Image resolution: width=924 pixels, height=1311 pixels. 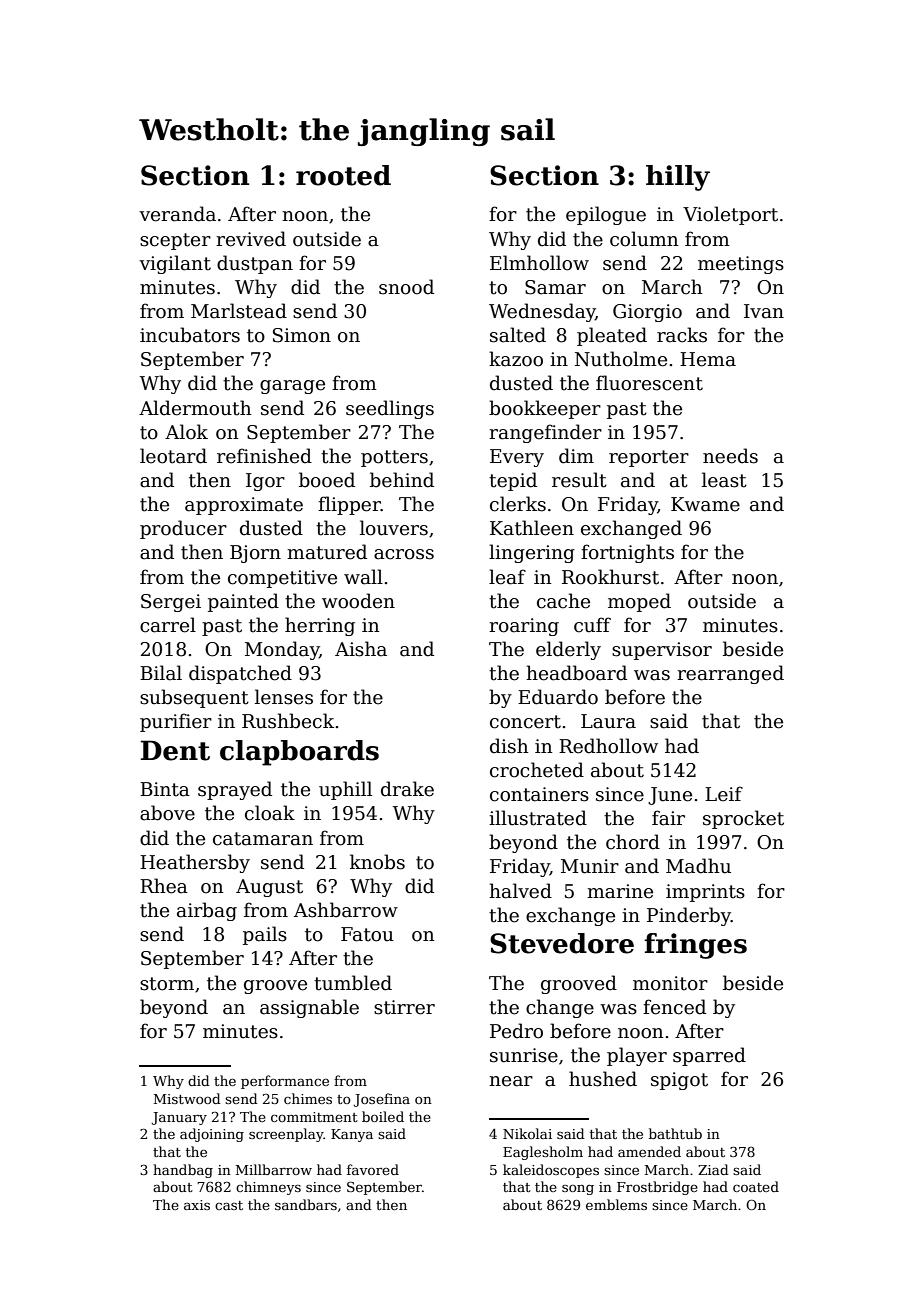 What do you see at coordinates (709, 1056) in the screenshot?
I see `sparred` at bounding box center [709, 1056].
